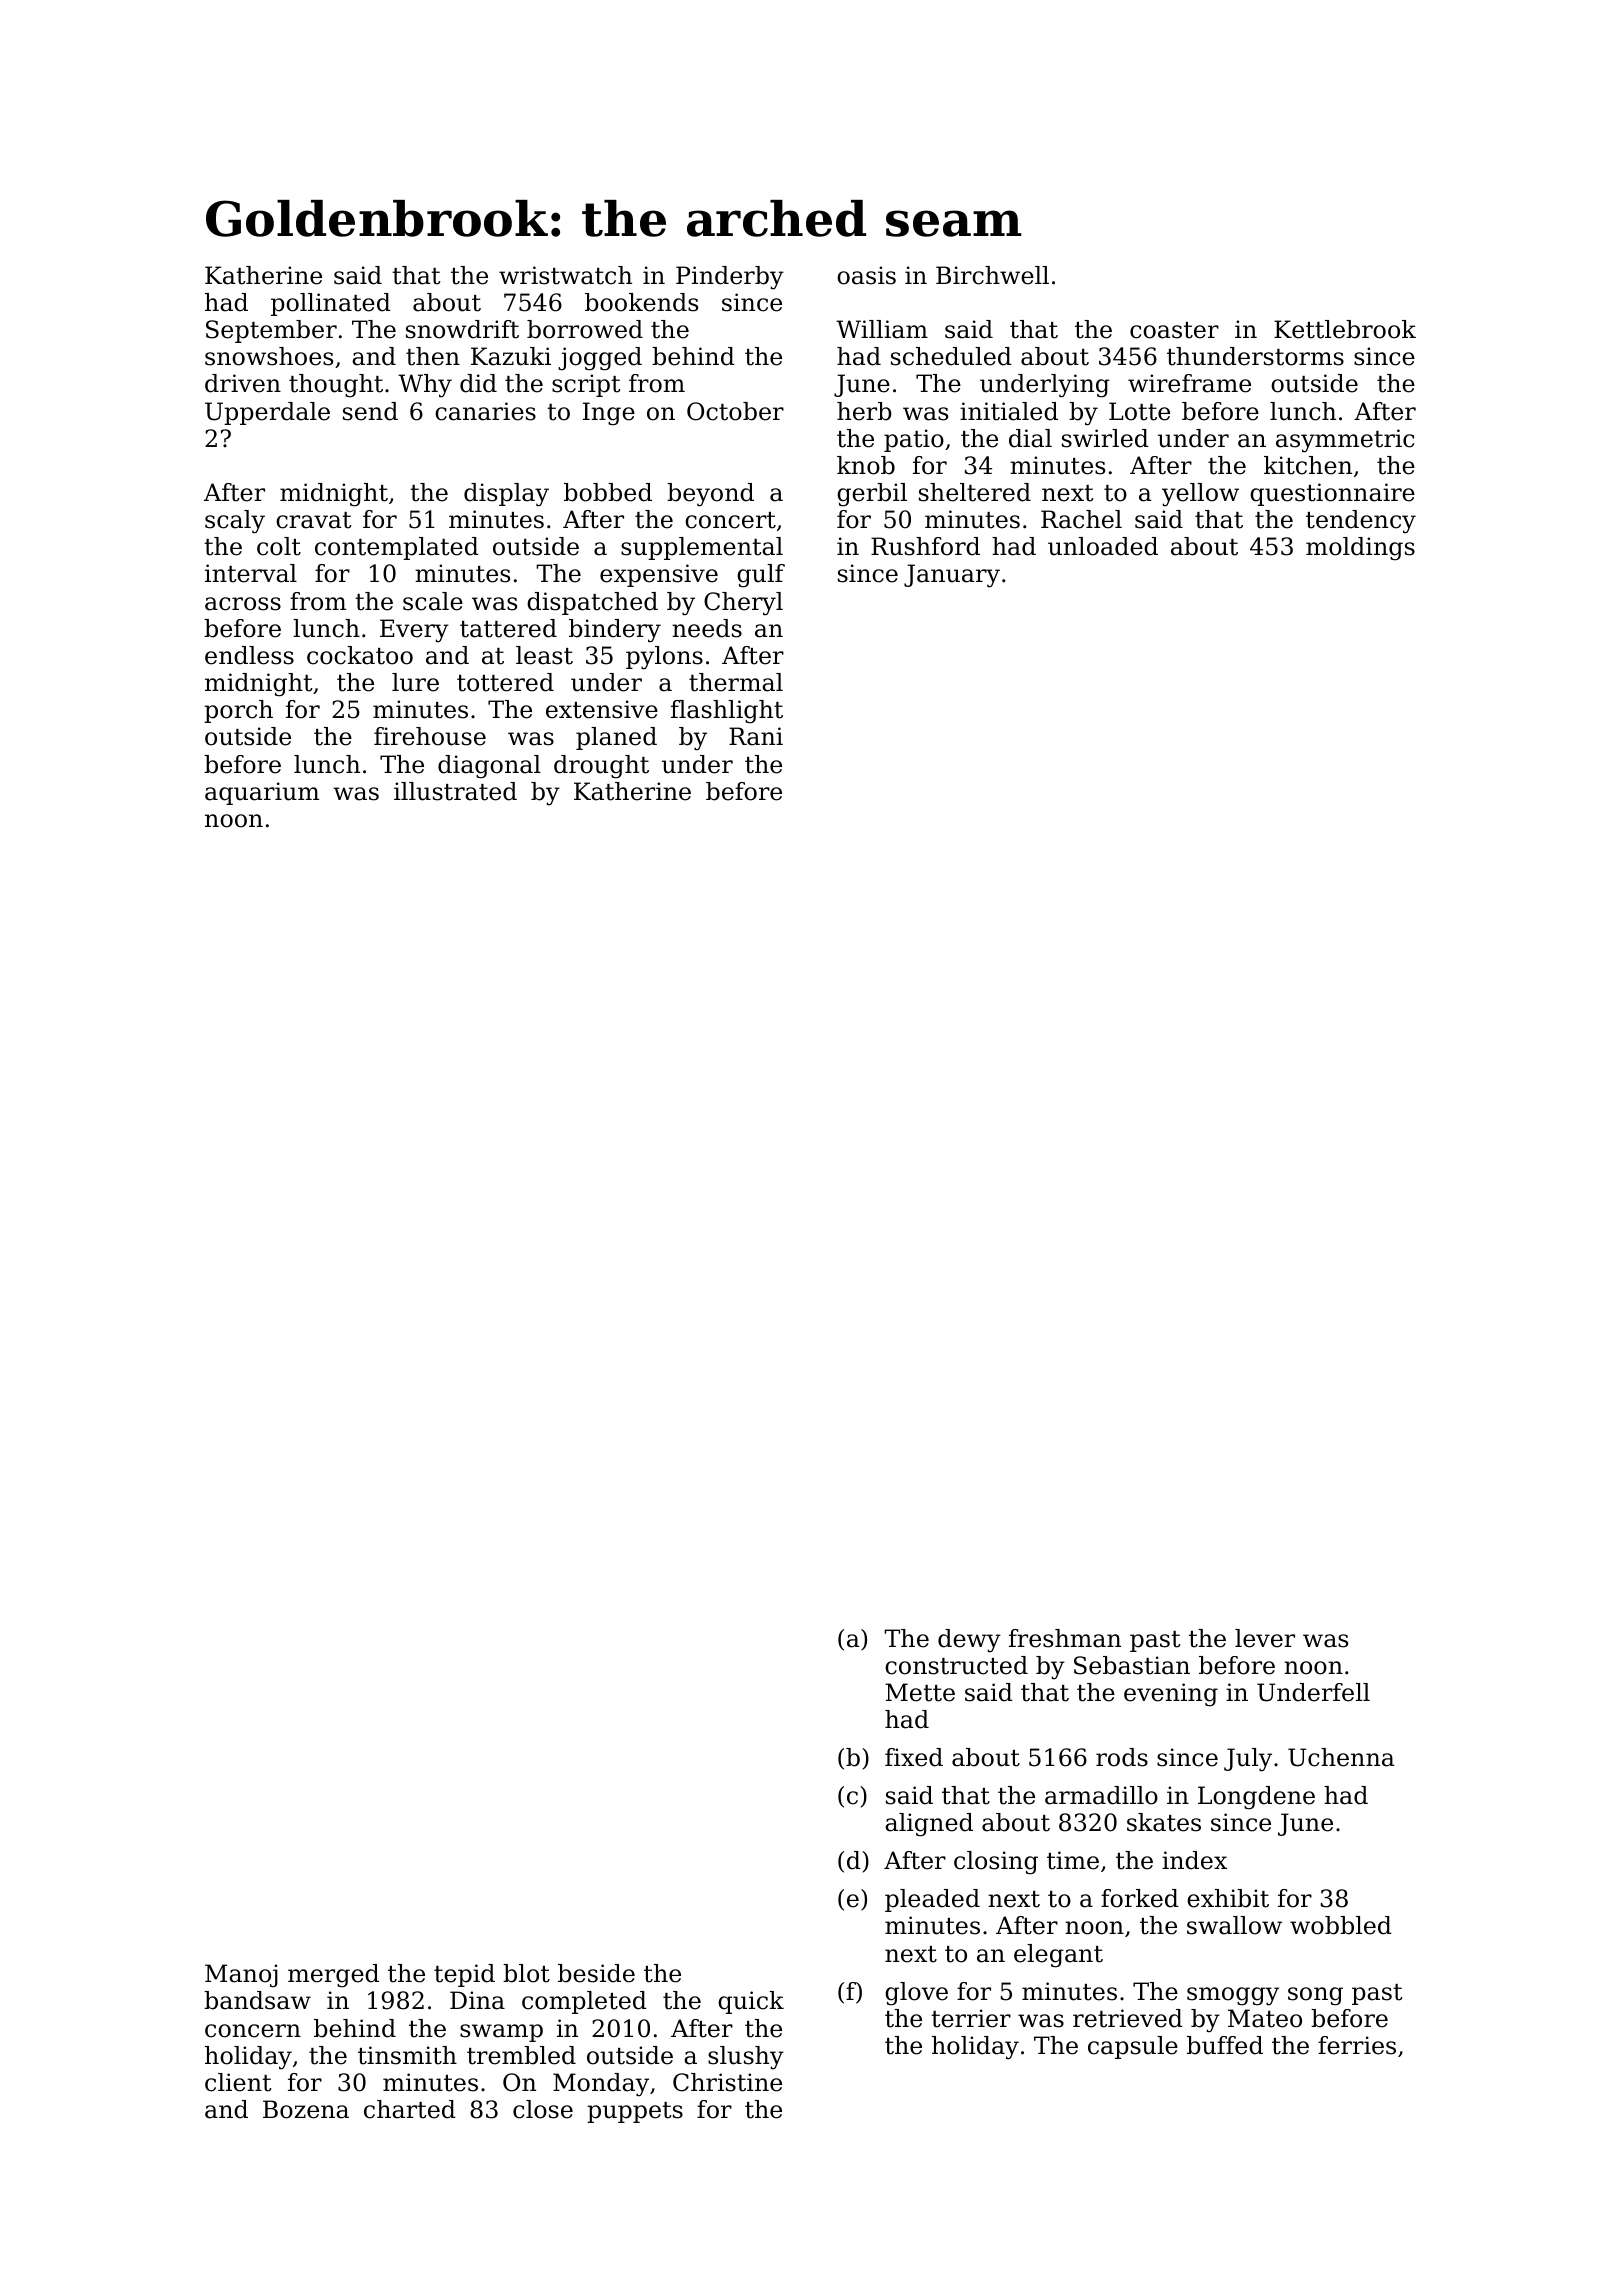 The image size is (1620, 2292). What do you see at coordinates (969, 1640) in the page?
I see `dewy` at bounding box center [969, 1640].
